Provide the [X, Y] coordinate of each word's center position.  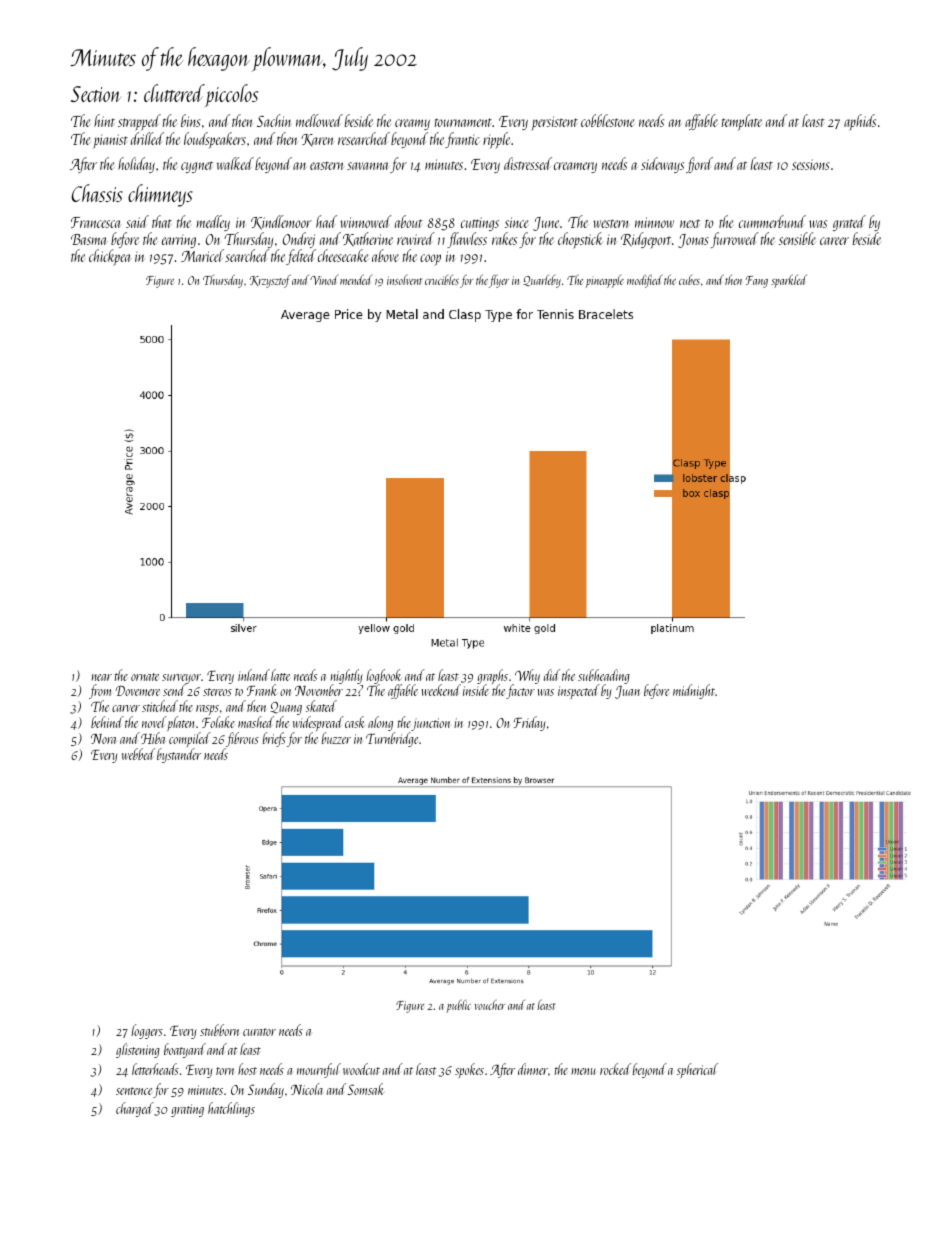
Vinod [324, 280]
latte [280, 675]
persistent [554, 123]
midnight [694, 691]
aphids [860, 122]
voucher [490, 1005]
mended [356, 279]
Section [96, 94]
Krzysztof [270, 281]
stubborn [219, 1030]
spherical [697, 1070]
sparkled [789, 281]
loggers [147, 1031]
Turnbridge [392, 739]
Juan [627, 692]
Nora [103, 739]
